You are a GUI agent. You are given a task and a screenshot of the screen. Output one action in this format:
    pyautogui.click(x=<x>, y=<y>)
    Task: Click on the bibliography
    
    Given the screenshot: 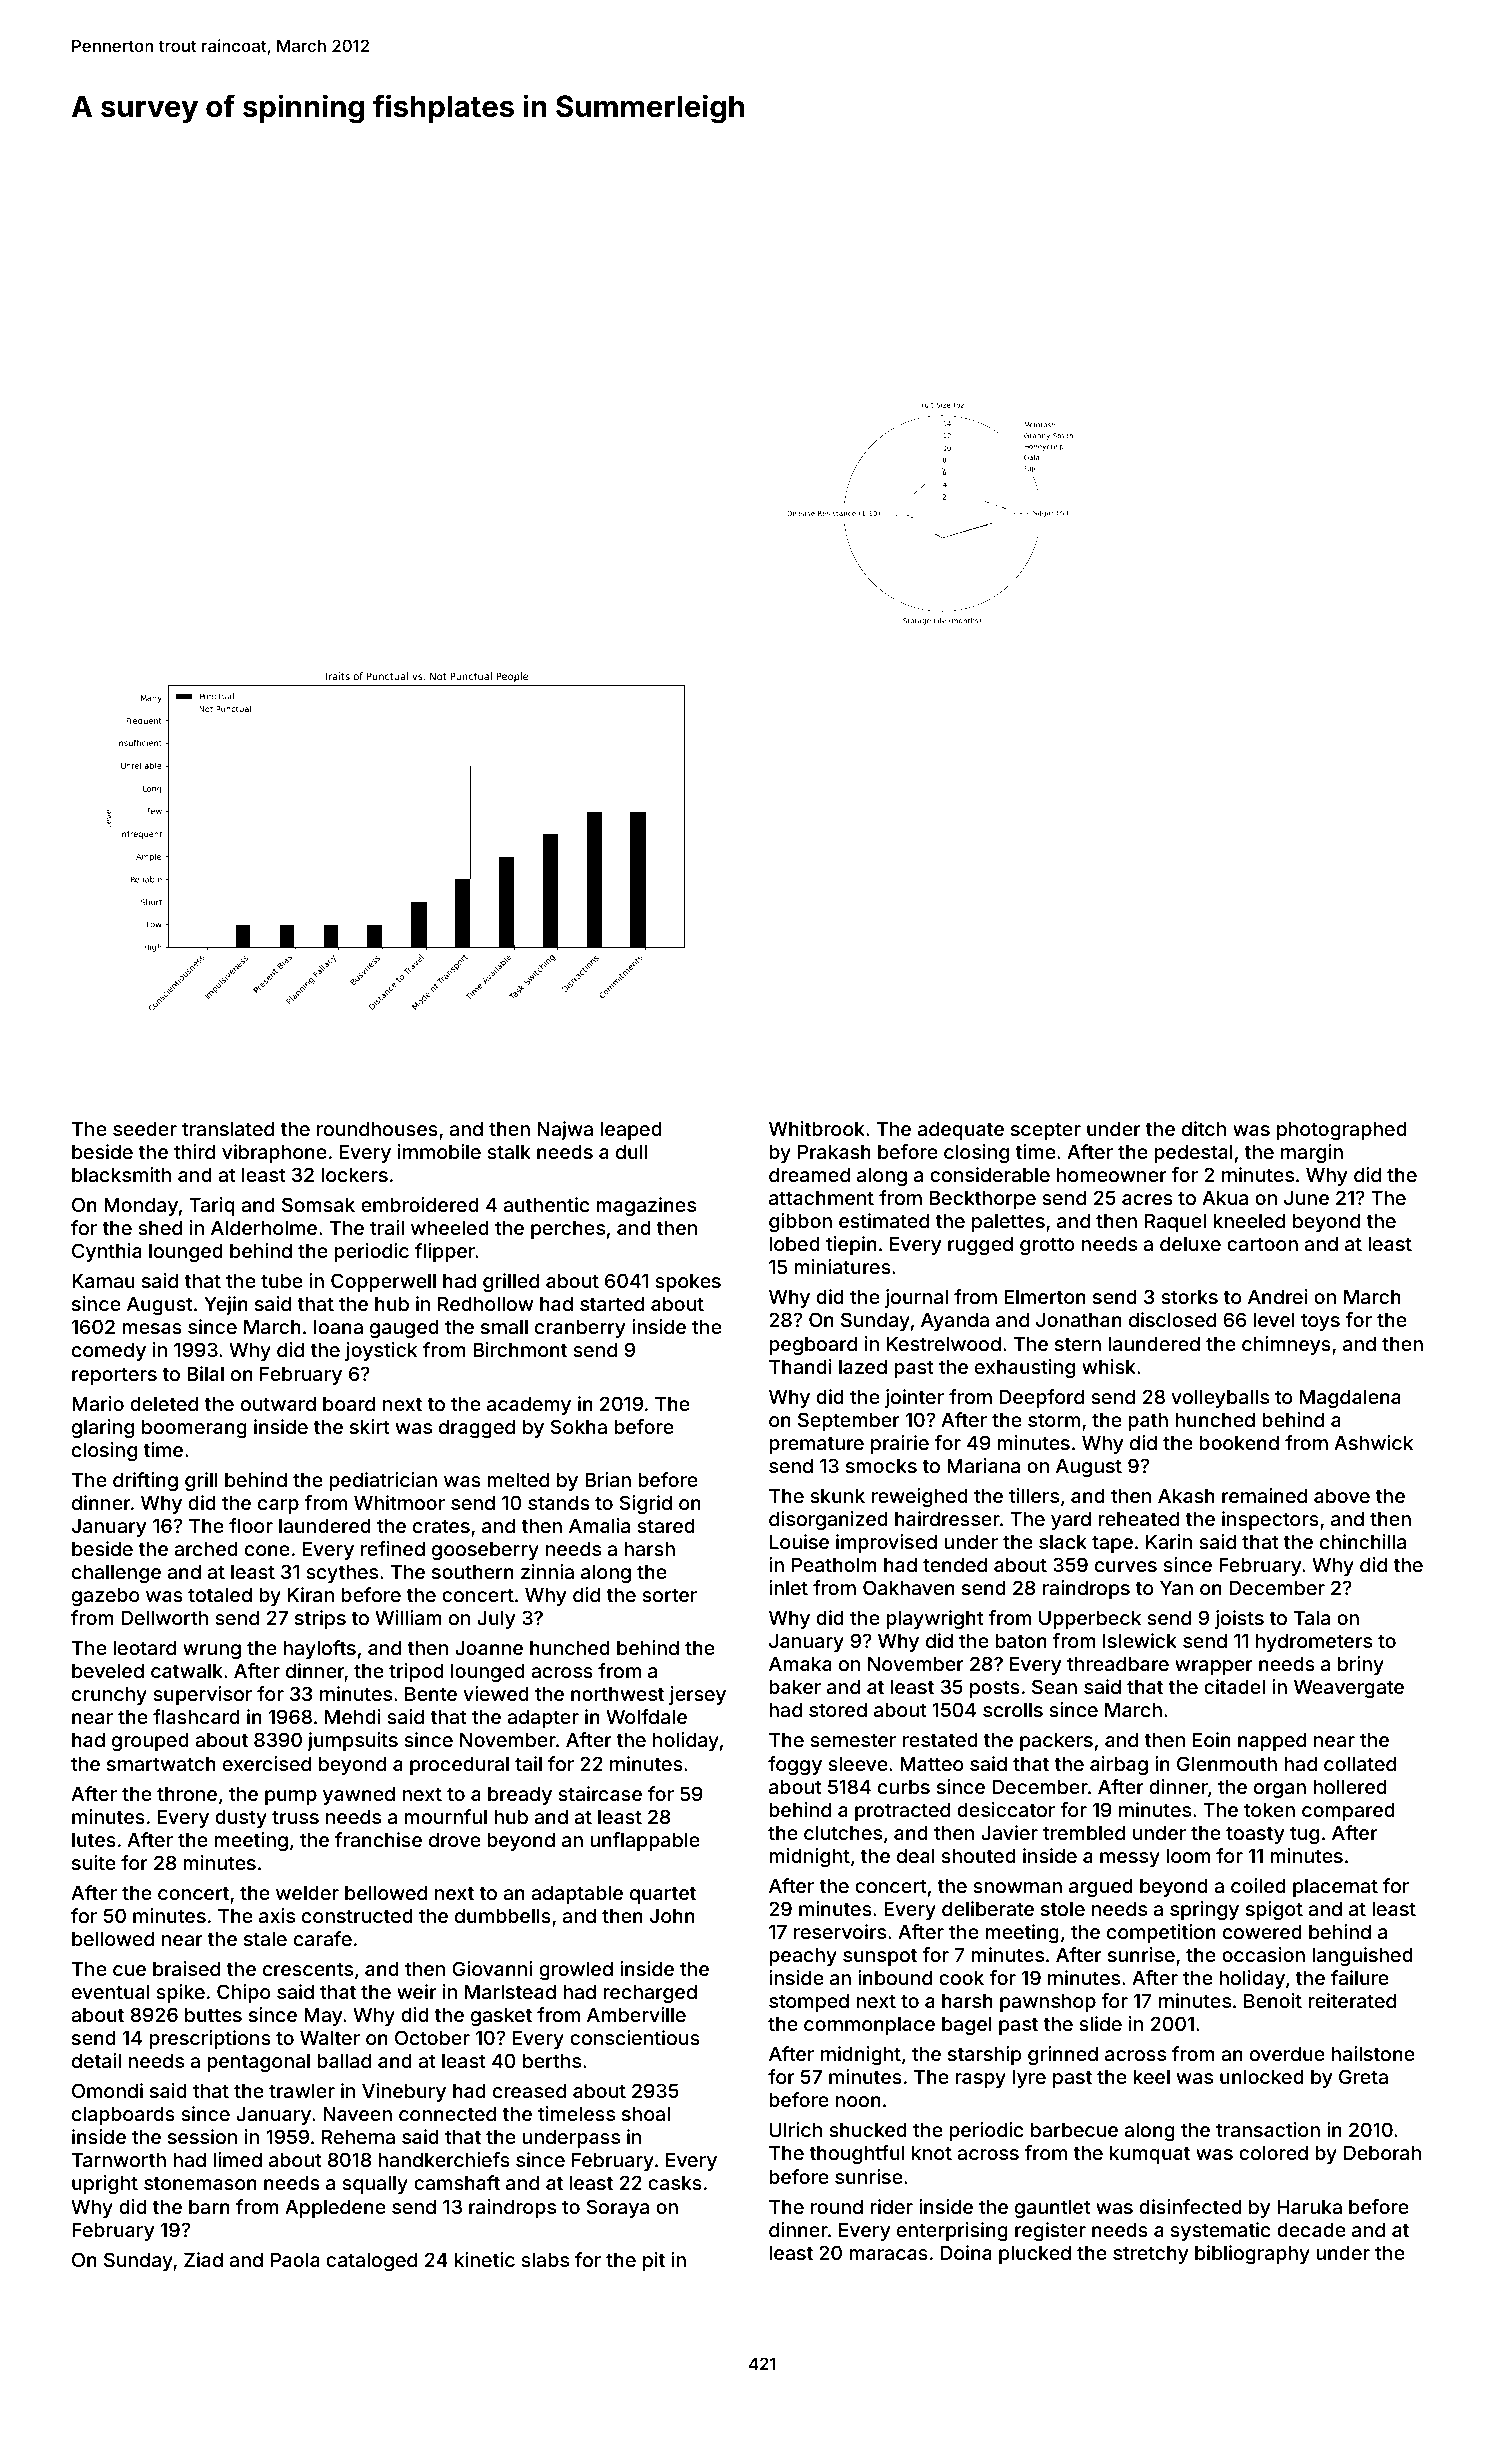 What is the action you would take?
    pyautogui.click(x=1252, y=2254)
